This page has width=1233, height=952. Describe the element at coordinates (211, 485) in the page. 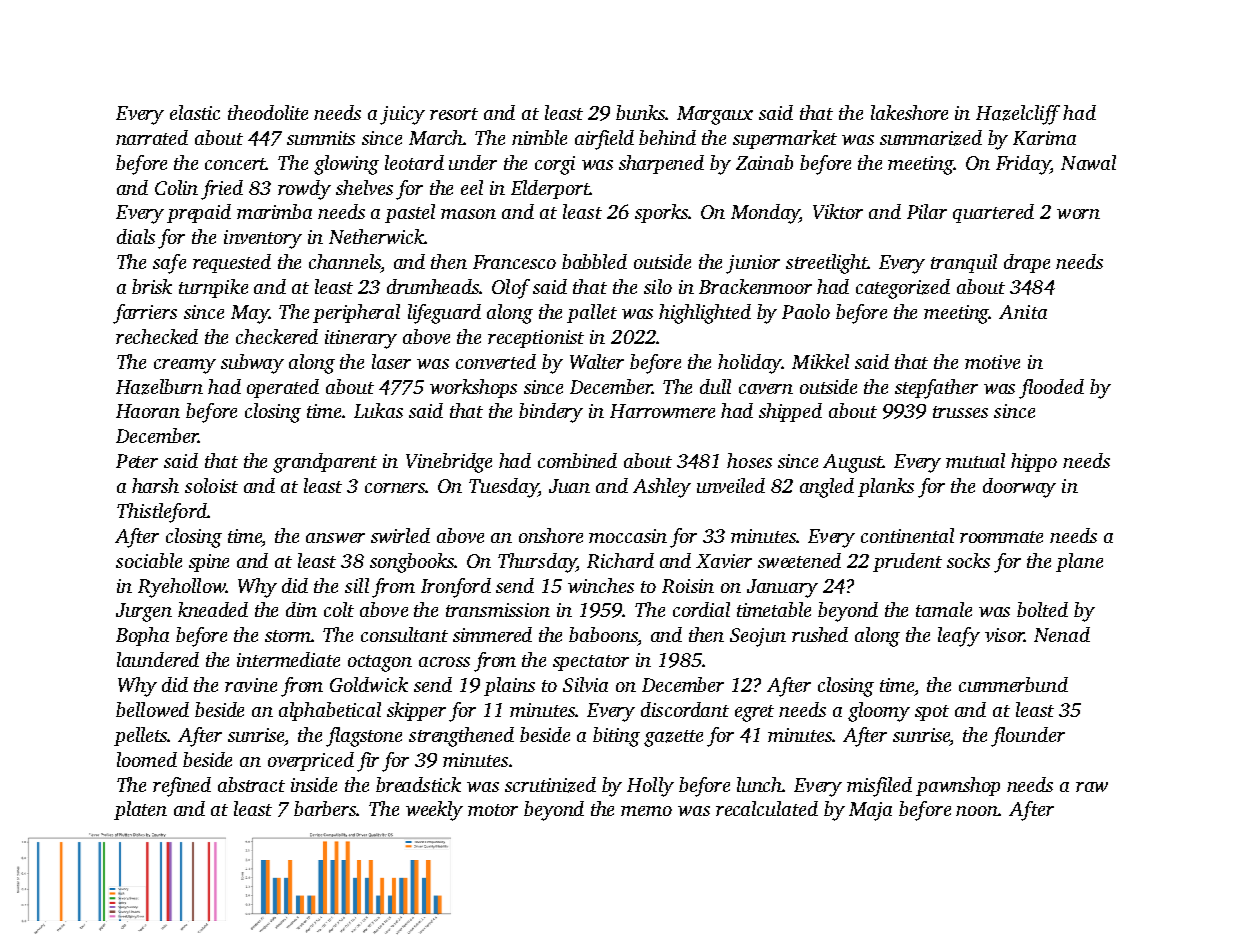

I see `soloist` at that location.
